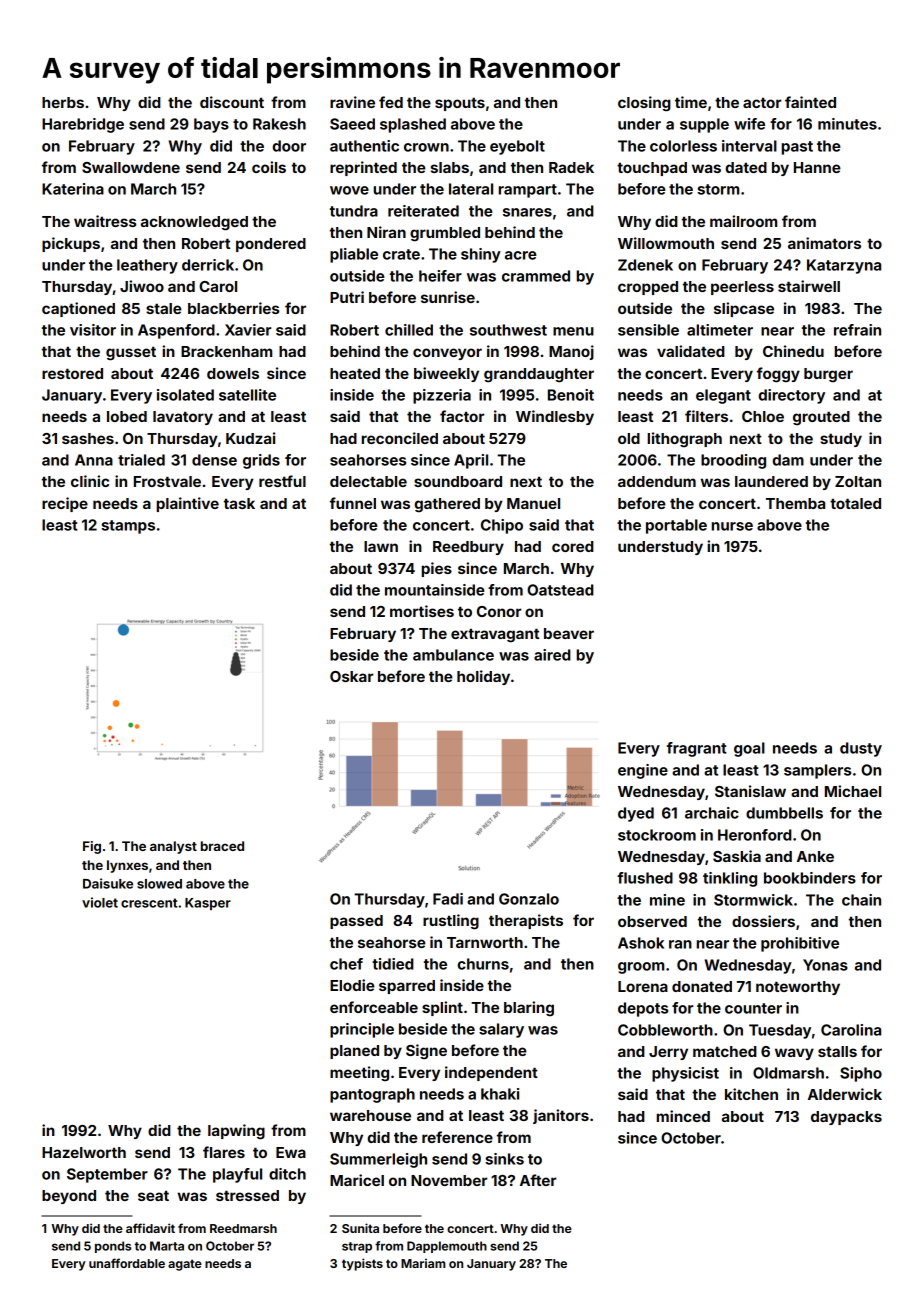 The height and width of the document is (1308, 924). What do you see at coordinates (644, 104) in the document?
I see `closing` at bounding box center [644, 104].
